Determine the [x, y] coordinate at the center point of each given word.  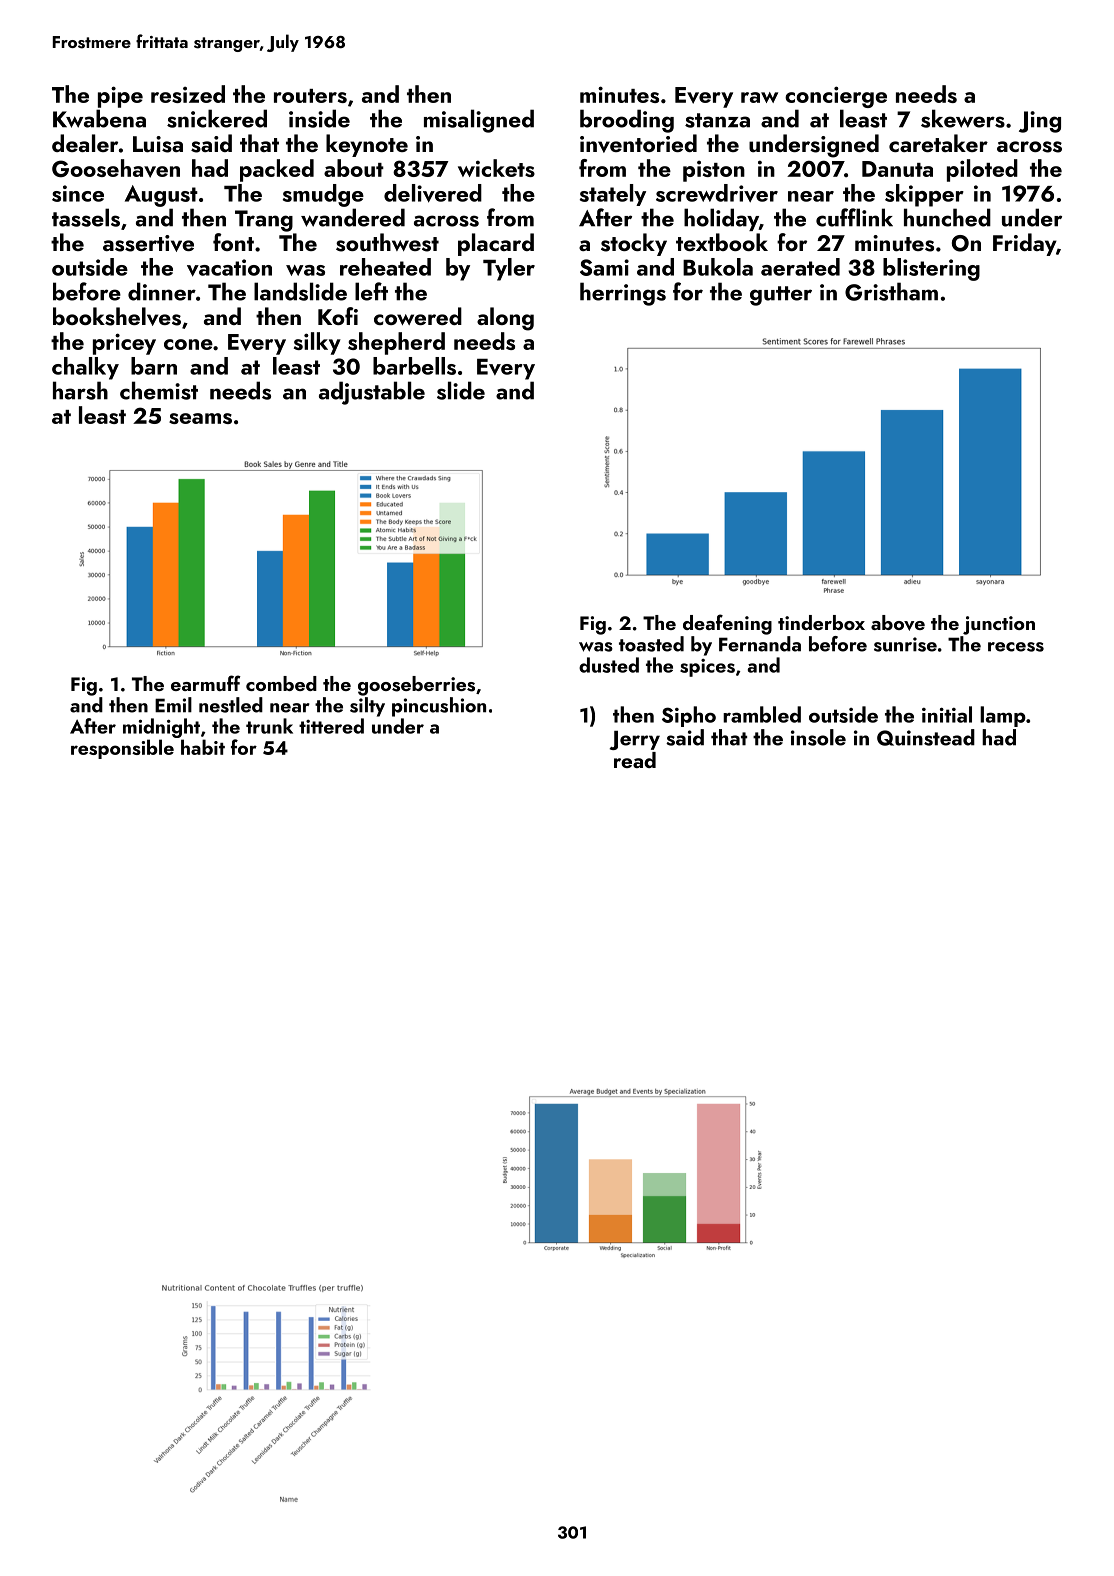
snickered [217, 118]
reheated [385, 267]
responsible [122, 749]
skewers [963, 118]
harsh [80, 390]
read [635, 760]
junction [999, 625]
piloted [982, 170]
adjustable [372, 393]
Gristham [891, 291]
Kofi [338, 316]
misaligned [479, 121]
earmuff [206, 683]
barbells [414, 366]
